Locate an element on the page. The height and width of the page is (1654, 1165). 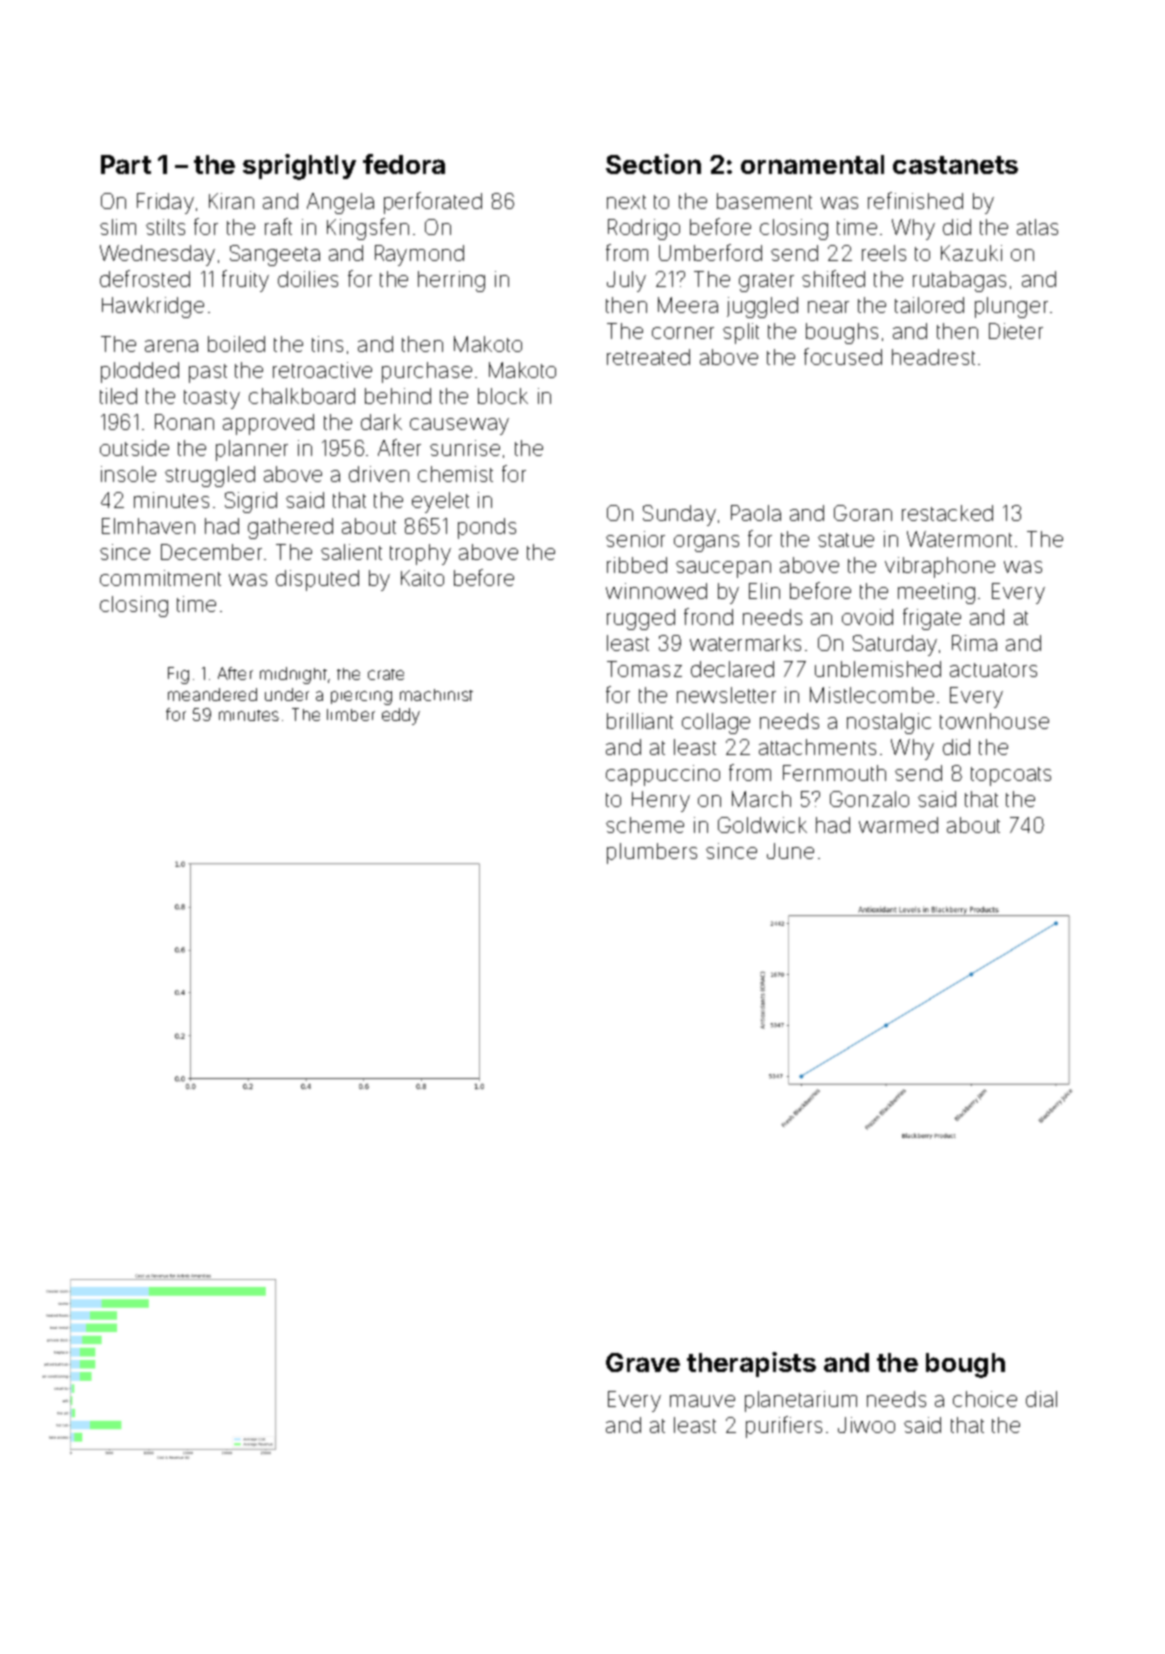
retroactive is located at coordinates (322, 370).
